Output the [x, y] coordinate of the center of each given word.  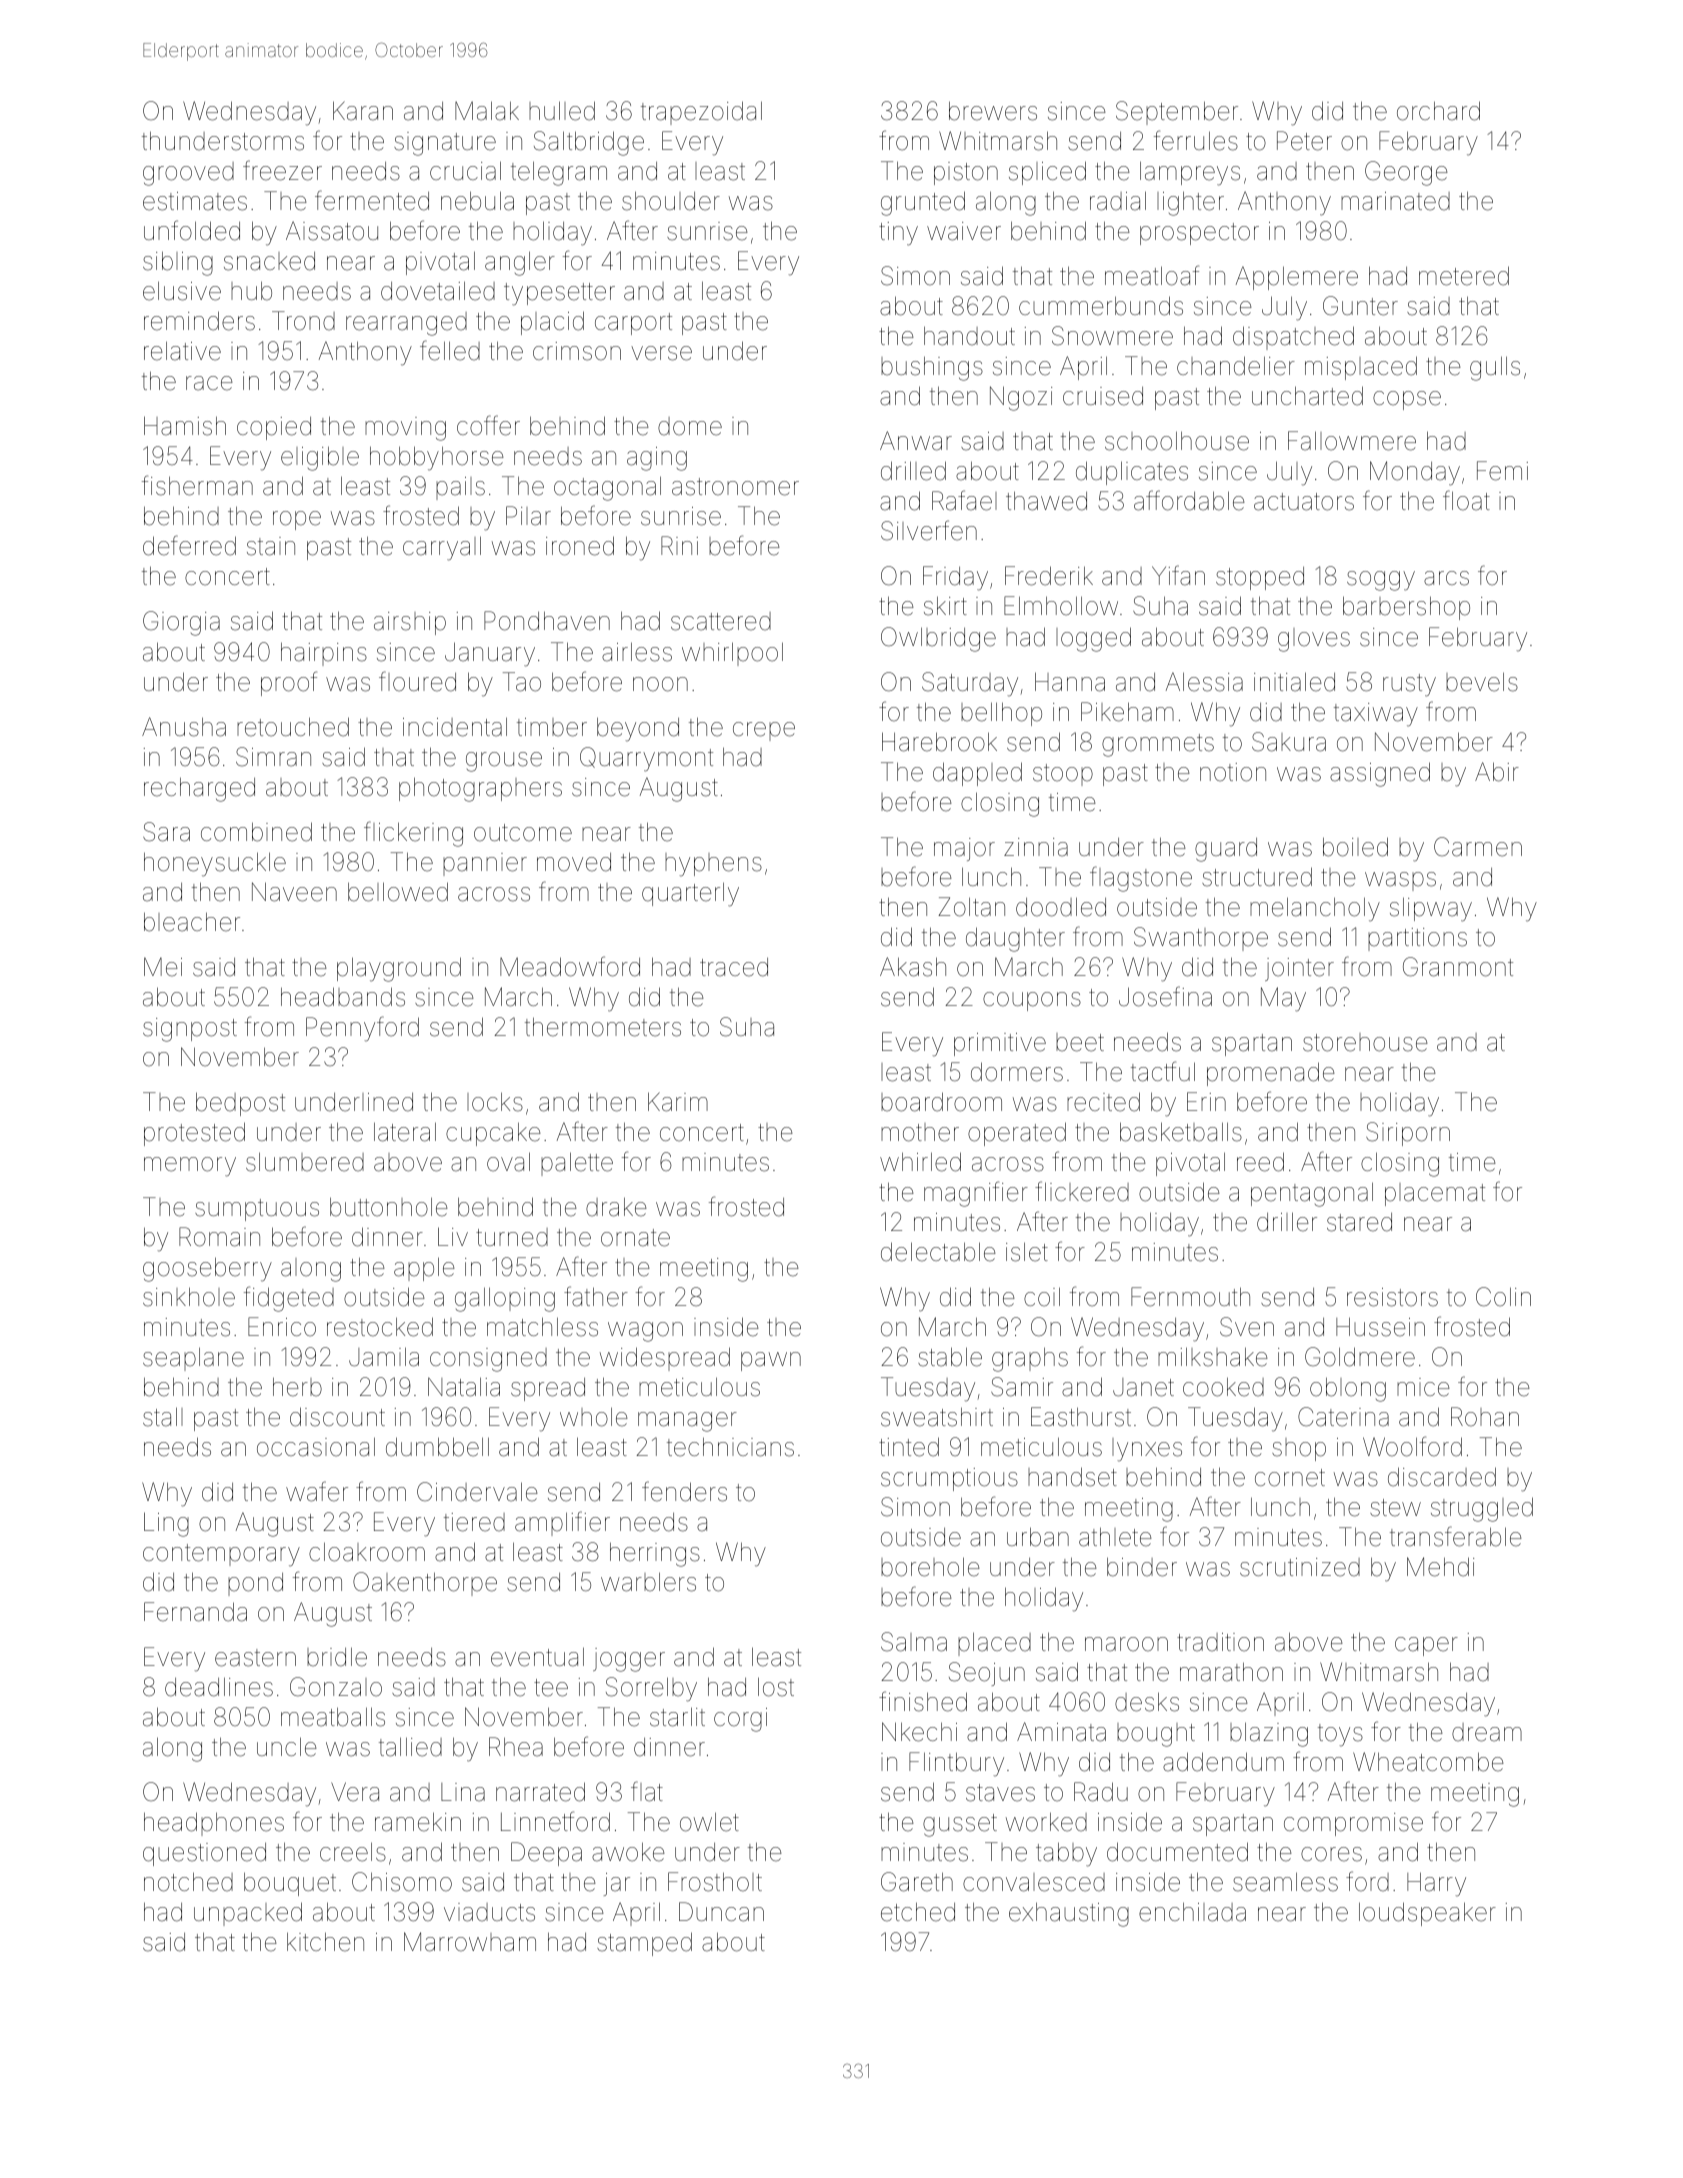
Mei [163, 967]
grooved [188, 174]
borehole [930, 1567]
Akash [913, 967]
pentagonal [1312, 1194]
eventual [537, 1657]
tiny [898, 234]
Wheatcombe [1428, 1762]
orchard [1438, 111]
